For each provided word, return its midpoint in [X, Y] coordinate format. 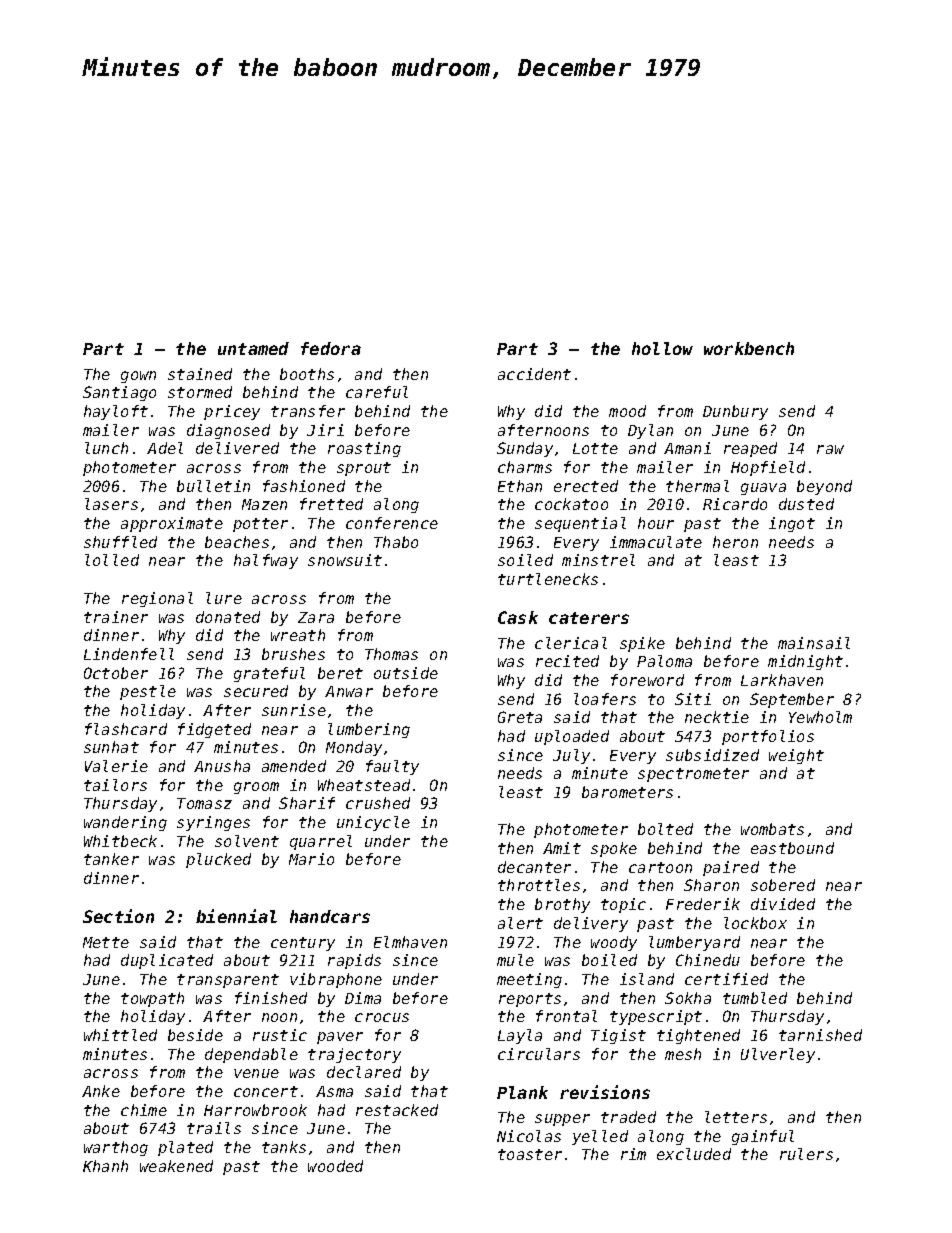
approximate [172, 524]
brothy [562, 905]
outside [406, 673]
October [116, 673]
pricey [232, 412]
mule [515, 960]
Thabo [396, 542]
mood [627, 411]
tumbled [755, 998]
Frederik [703, 904]
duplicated [167, 961]
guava [763, 489]
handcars [330, 916]
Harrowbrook [255, 1110]
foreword [647, 680]
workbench [749, 348]
